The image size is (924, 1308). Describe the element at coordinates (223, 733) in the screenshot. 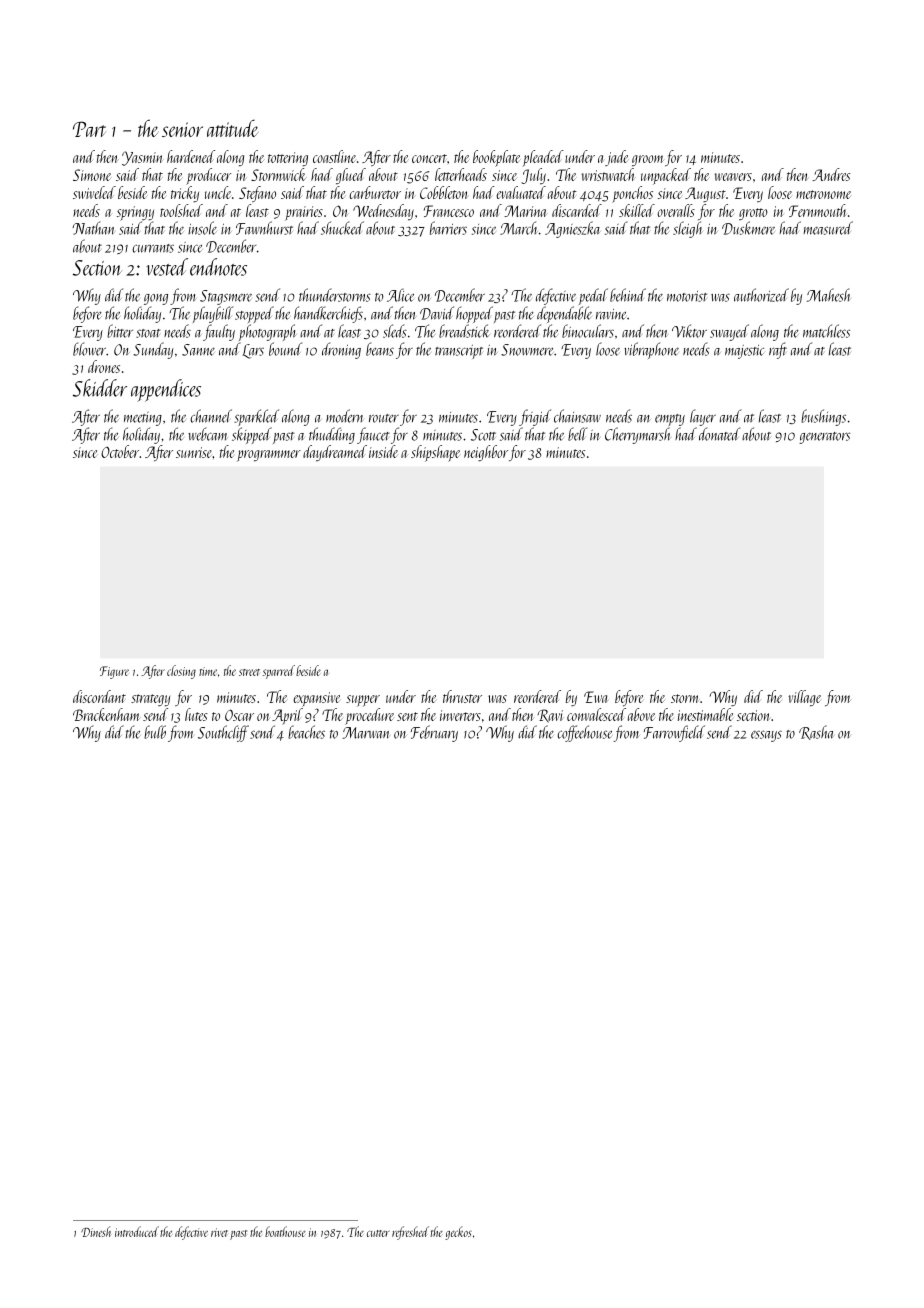

I see `Southcliff` at that location.
